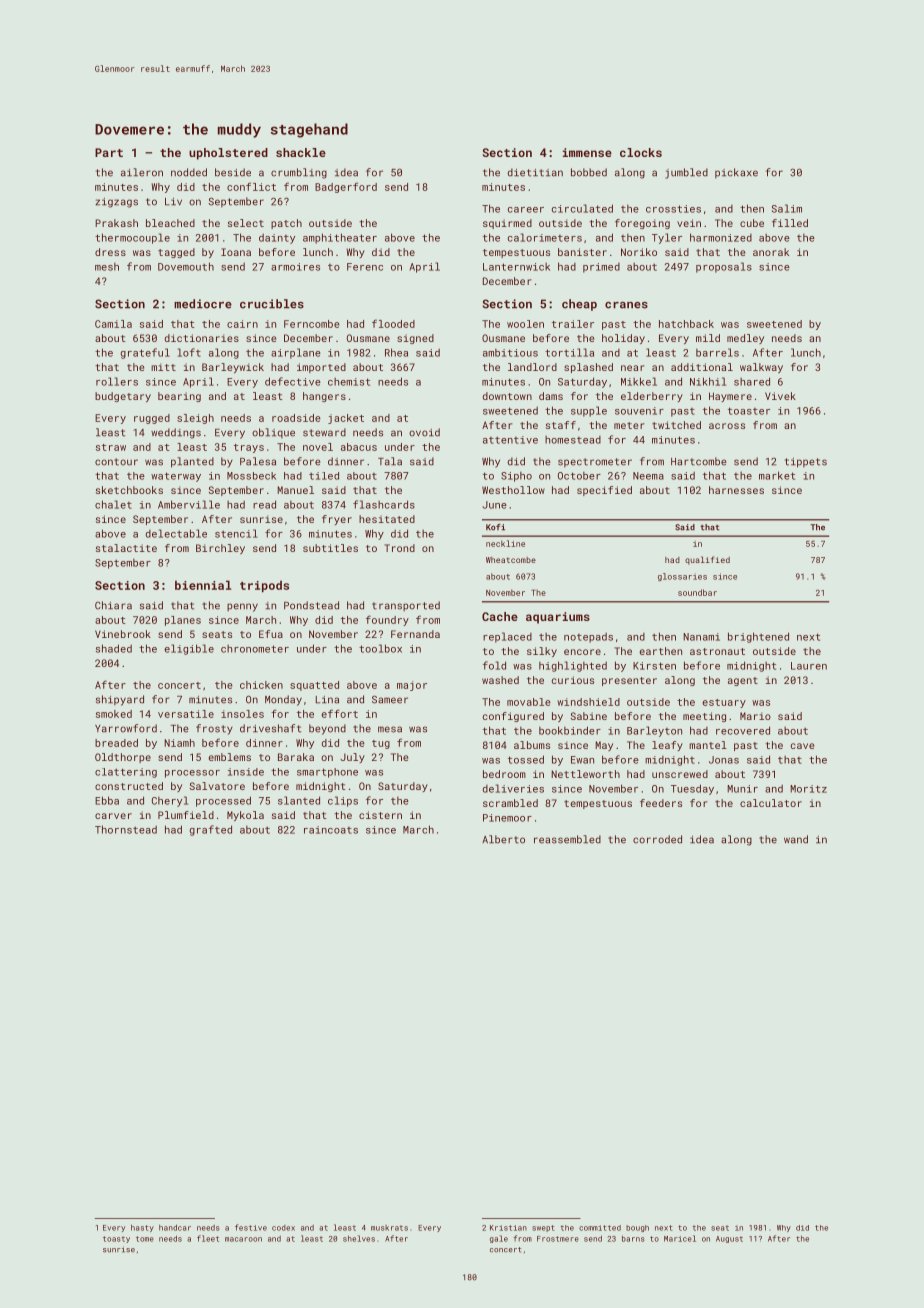 The image size is (924, 1308). Describe the element at coordinates (494, 665) in the document. I see `fold` at that location.
